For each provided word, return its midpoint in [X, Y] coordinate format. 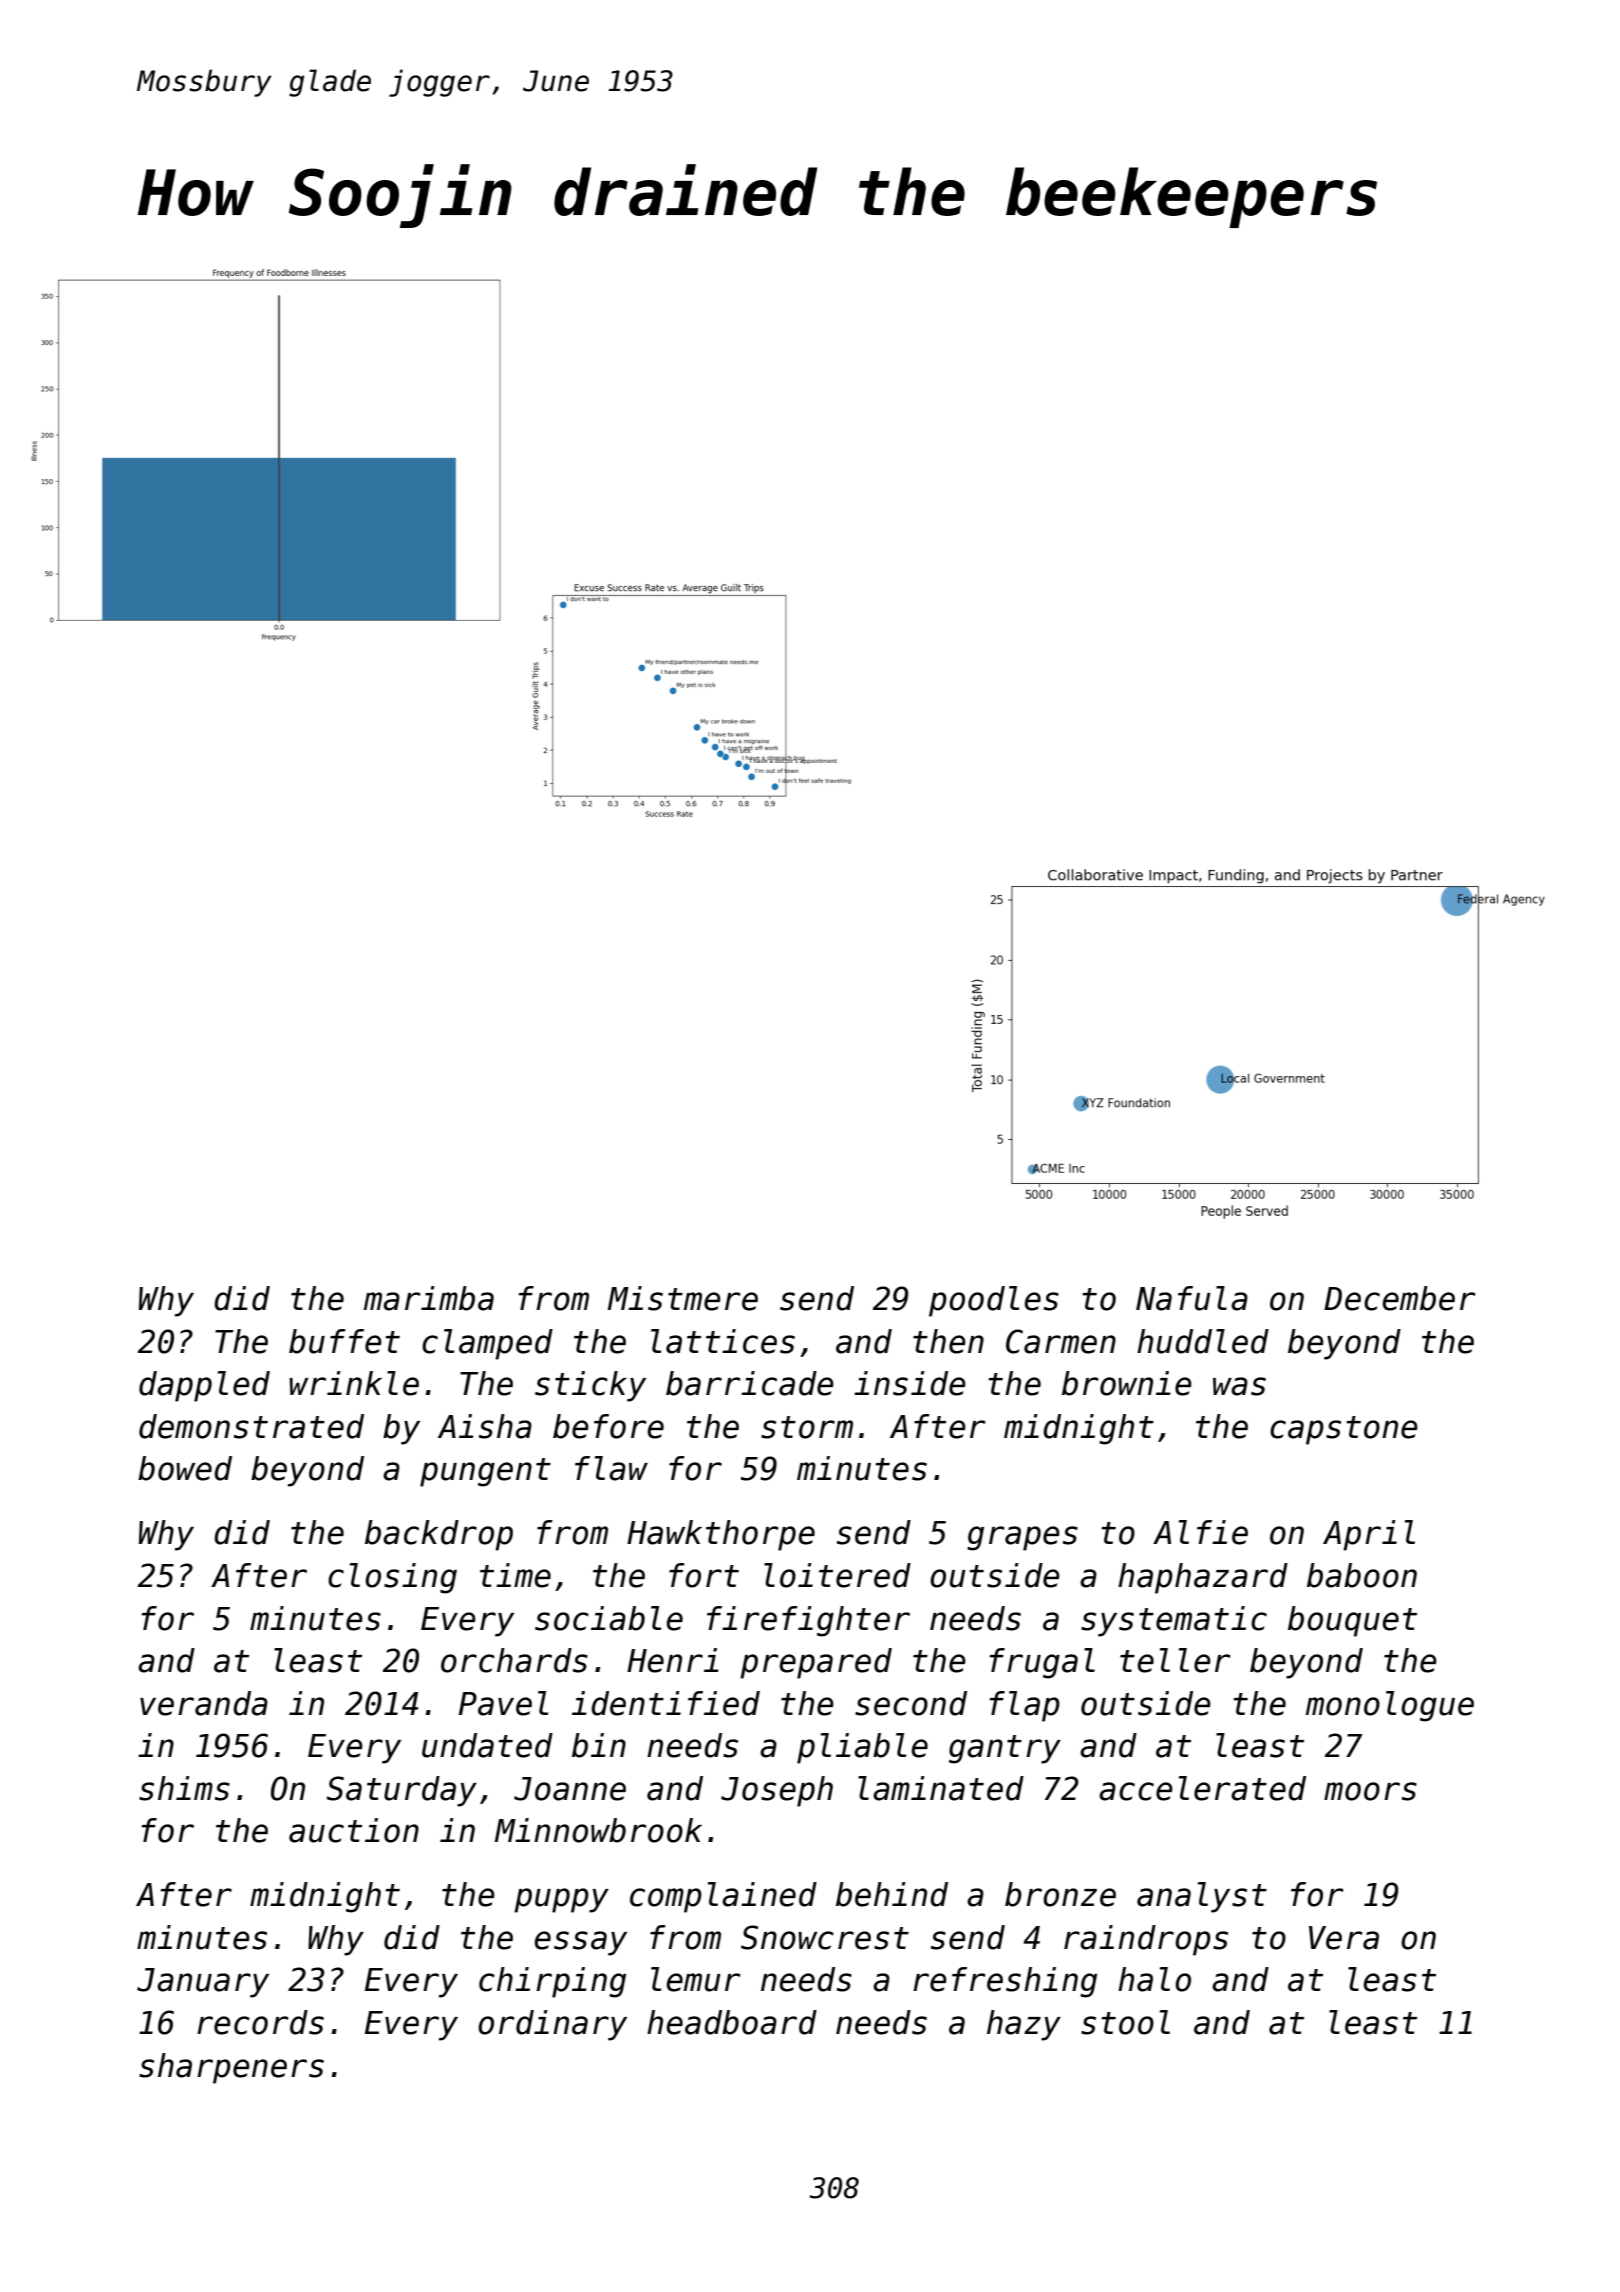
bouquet [1352, 1621]
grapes [1022, 1538]
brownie [1127, 1383]
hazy [1024, 2025]
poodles [994, 1301]
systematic [1174, 1621]
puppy [561, 1900]
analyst [1202, 1897]
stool [1125, 2022]
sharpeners [231, 2068]
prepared [816, 1663]
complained [723, 1897]
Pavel [503, 1703]
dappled [204, 1386]
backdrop [439, 1535]
